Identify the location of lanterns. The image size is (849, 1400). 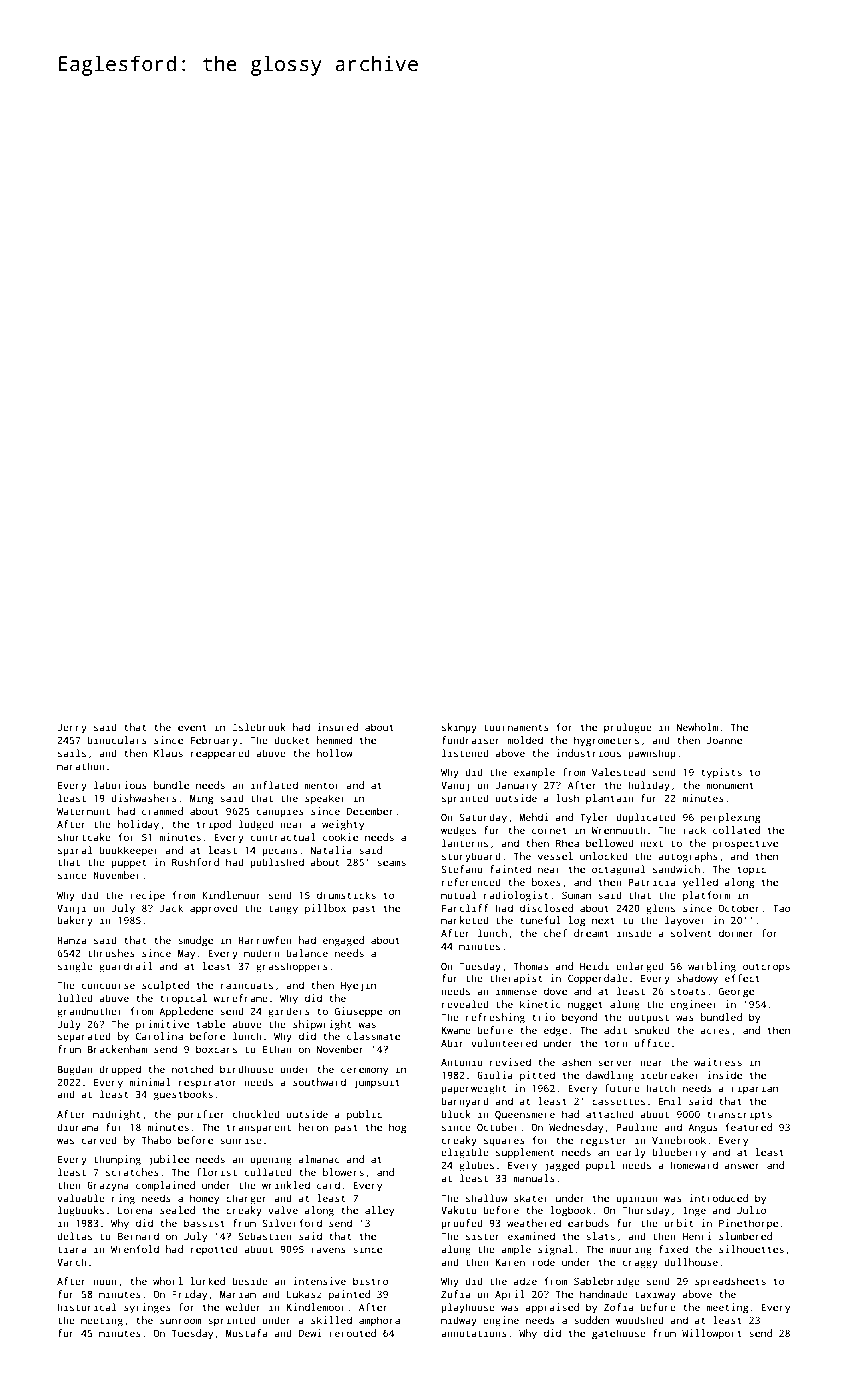
(465, 843).
